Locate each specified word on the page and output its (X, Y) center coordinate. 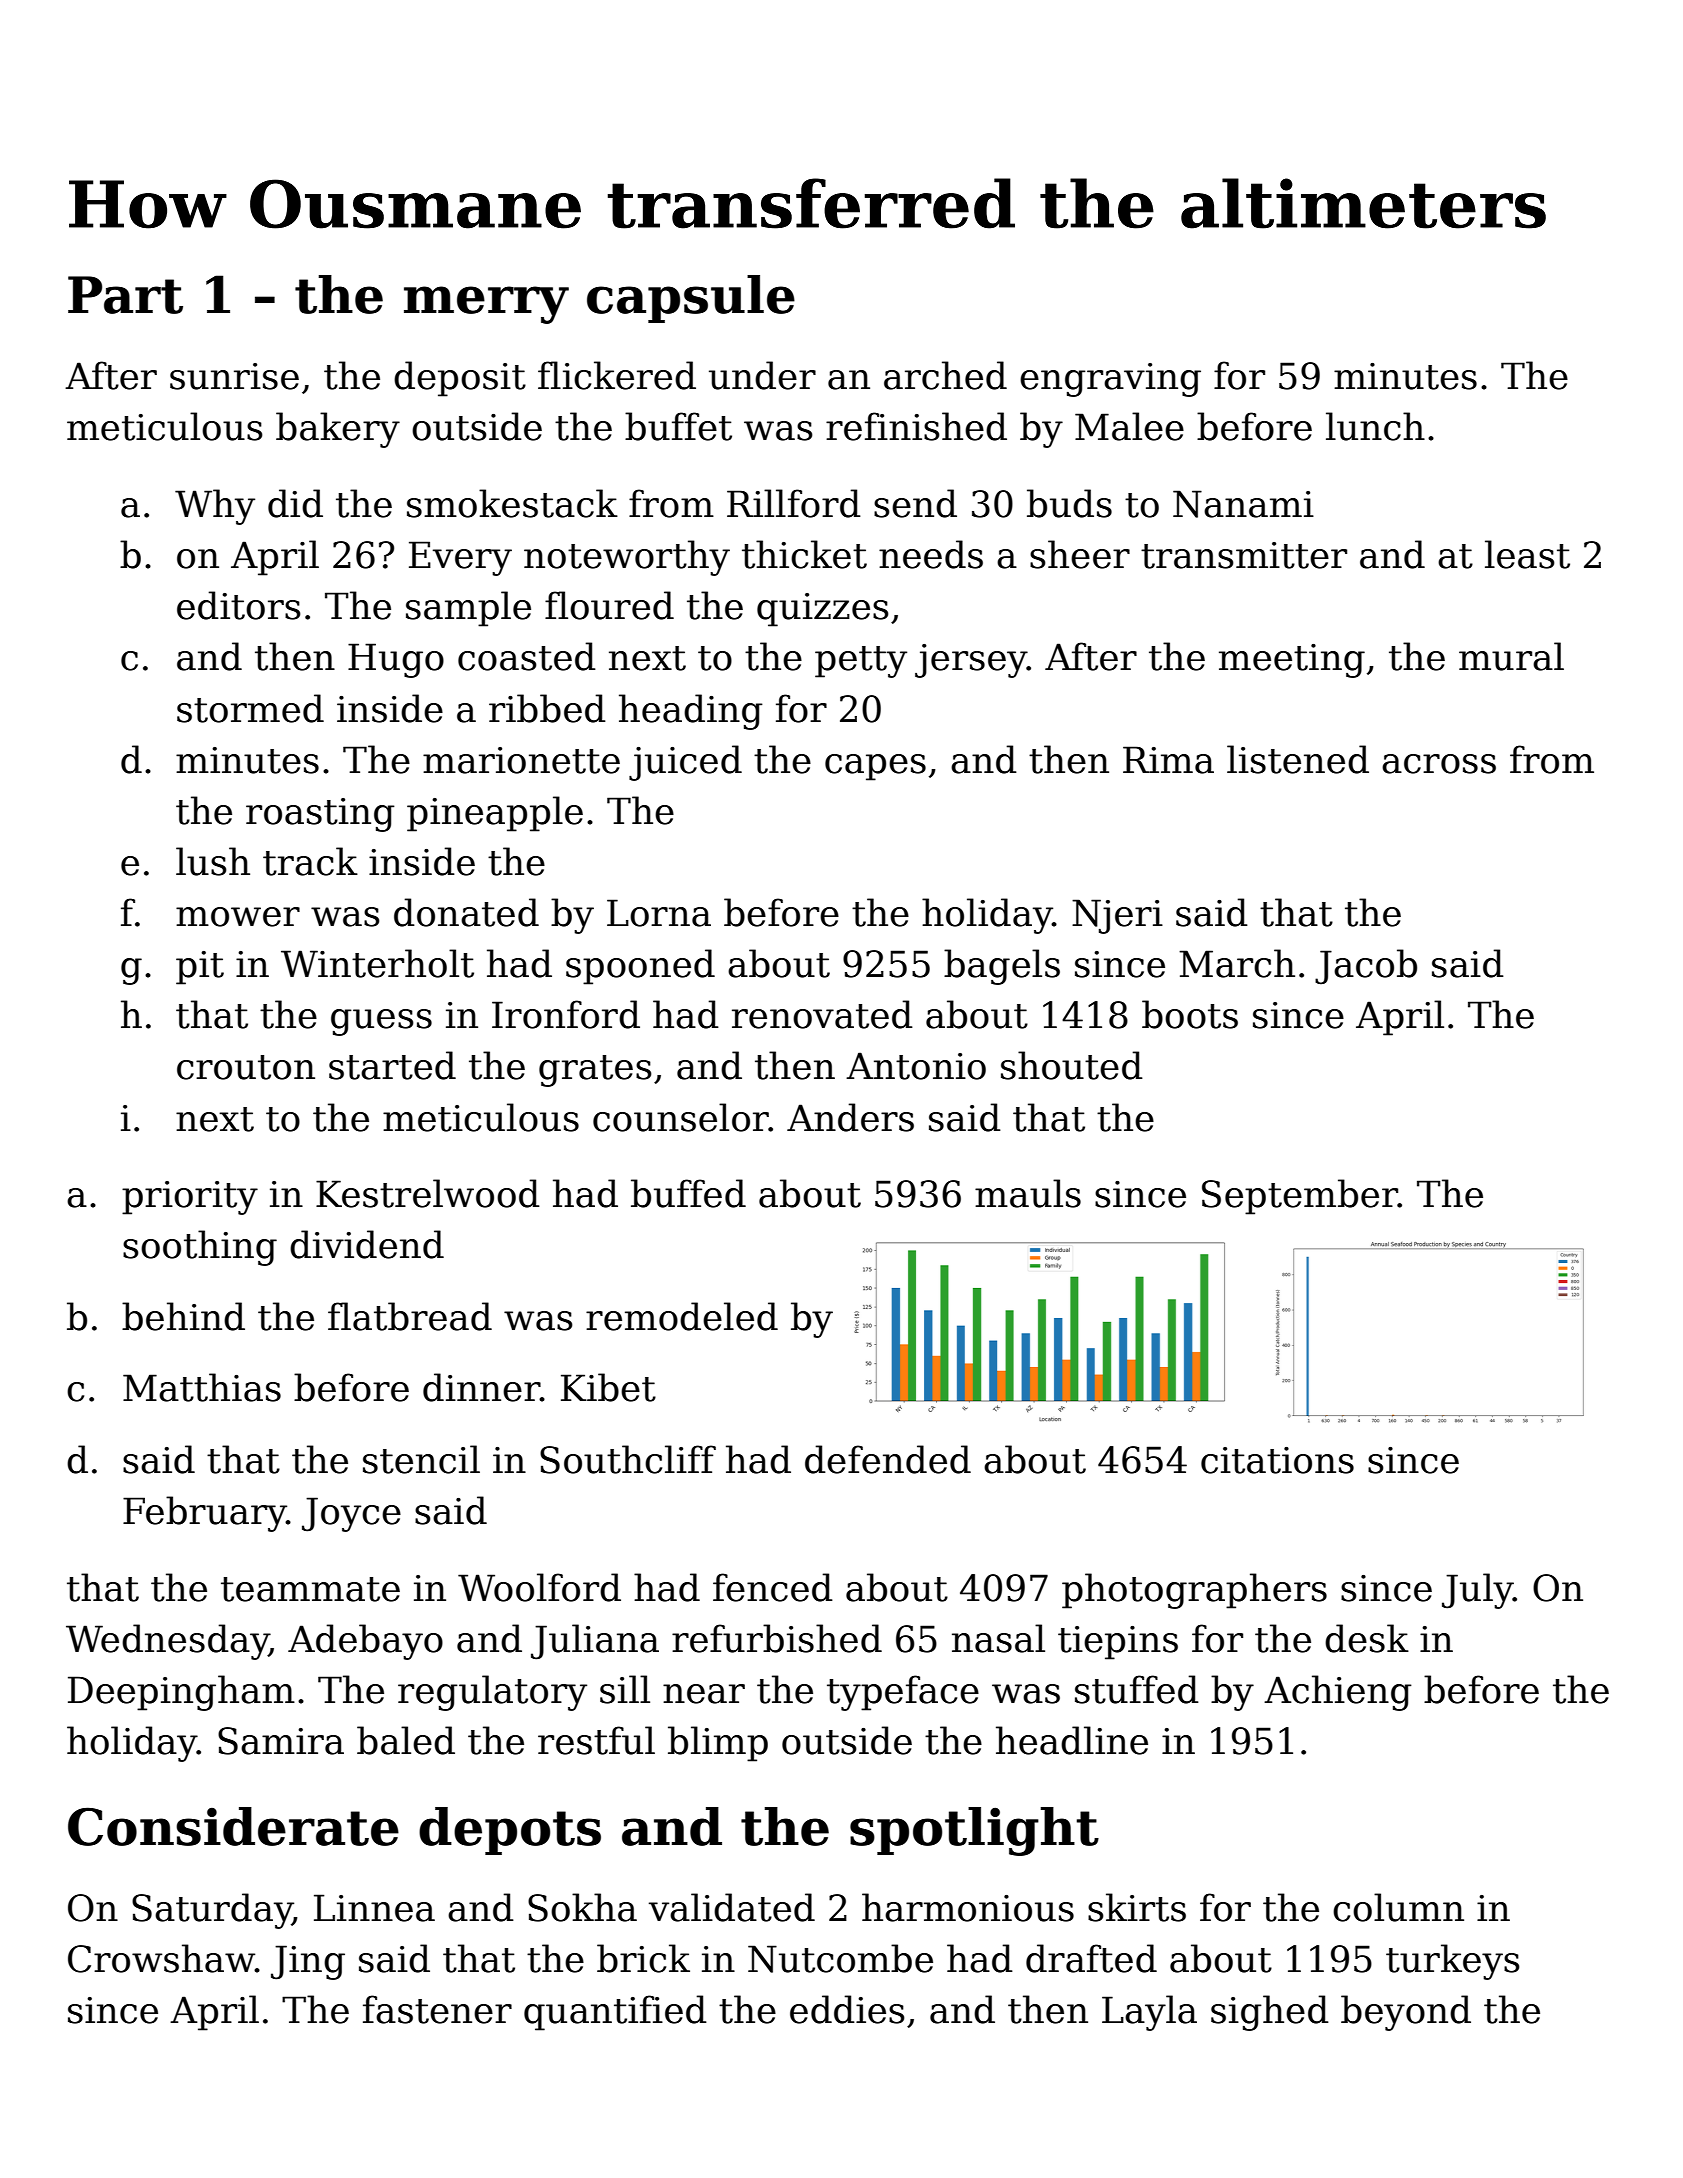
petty (861, 662)
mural (1511, 656)
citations (1277, 1460)
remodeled (682, 1316)
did (295, 503)
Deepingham (181, 1693)
